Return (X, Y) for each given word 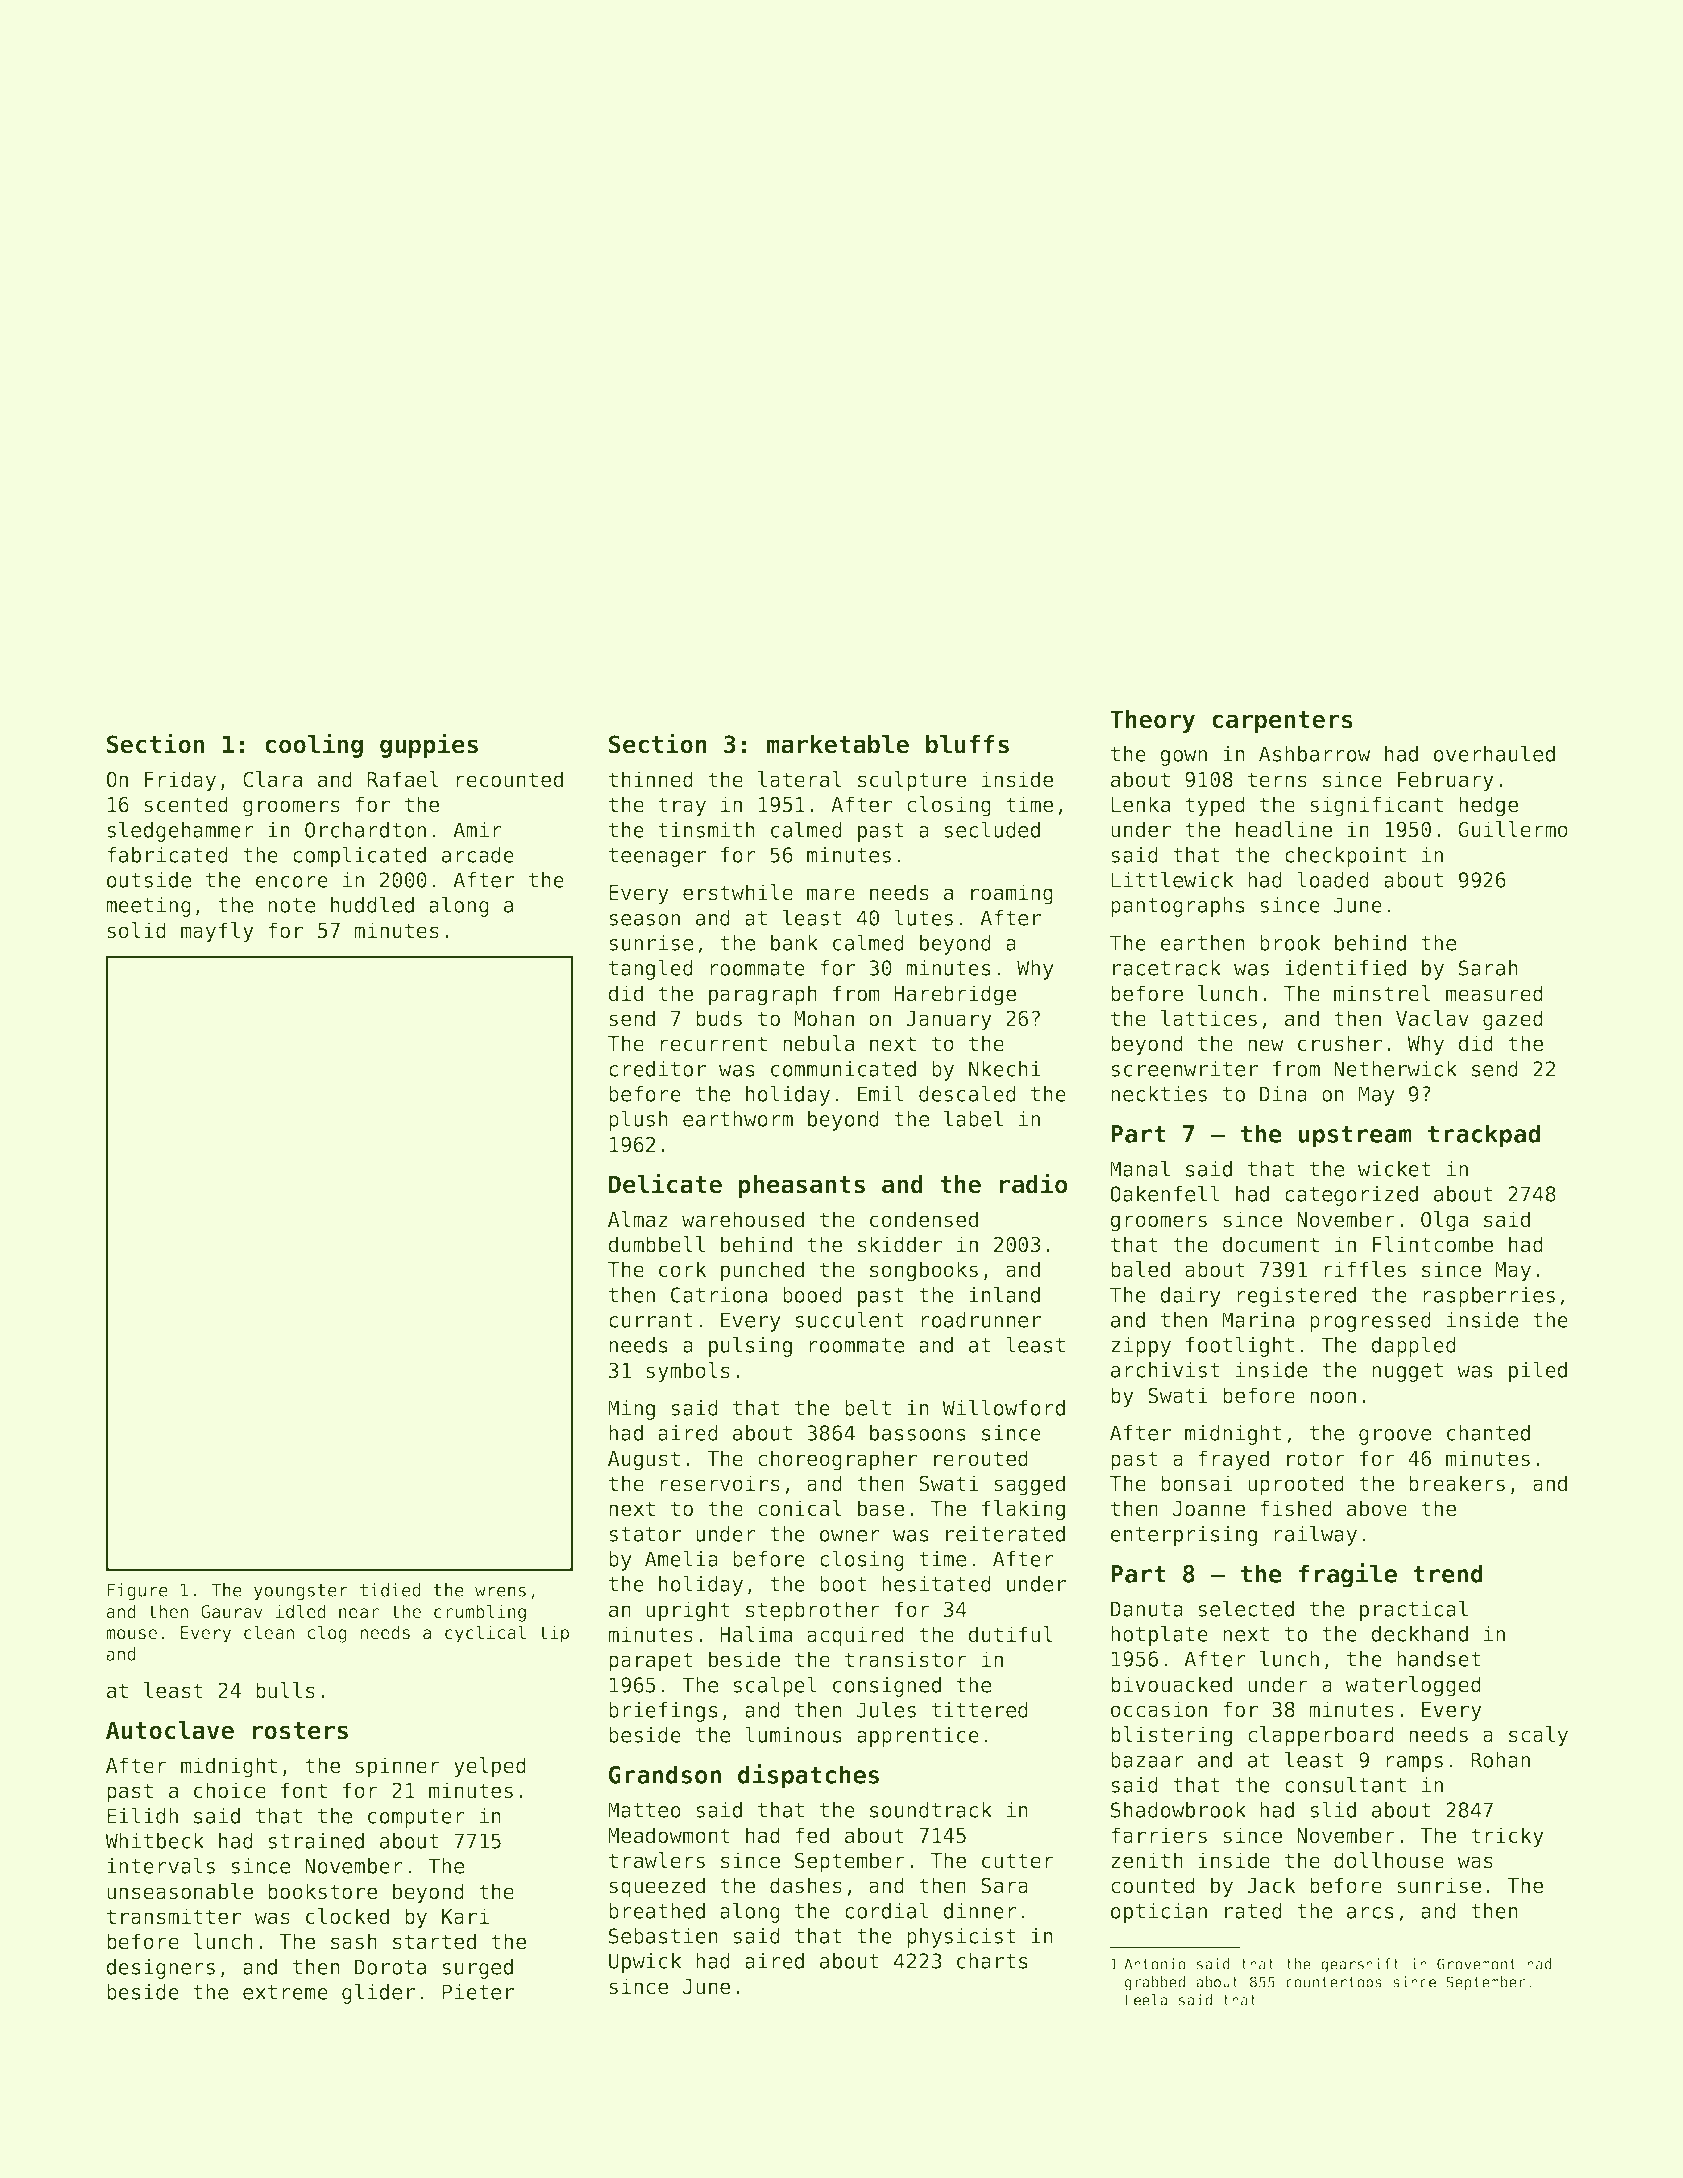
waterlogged (1413, 1686)
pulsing (750, 1346)
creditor (657, 1069)
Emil (881, 1093)
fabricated (167, 855)
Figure (137, 1592)
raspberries (1489, 1297)
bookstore (322, 1891)
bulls (285, 1690)
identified (1345, 968)
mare (831, 894)
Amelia (681, 1558)
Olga (1444, 1221)
